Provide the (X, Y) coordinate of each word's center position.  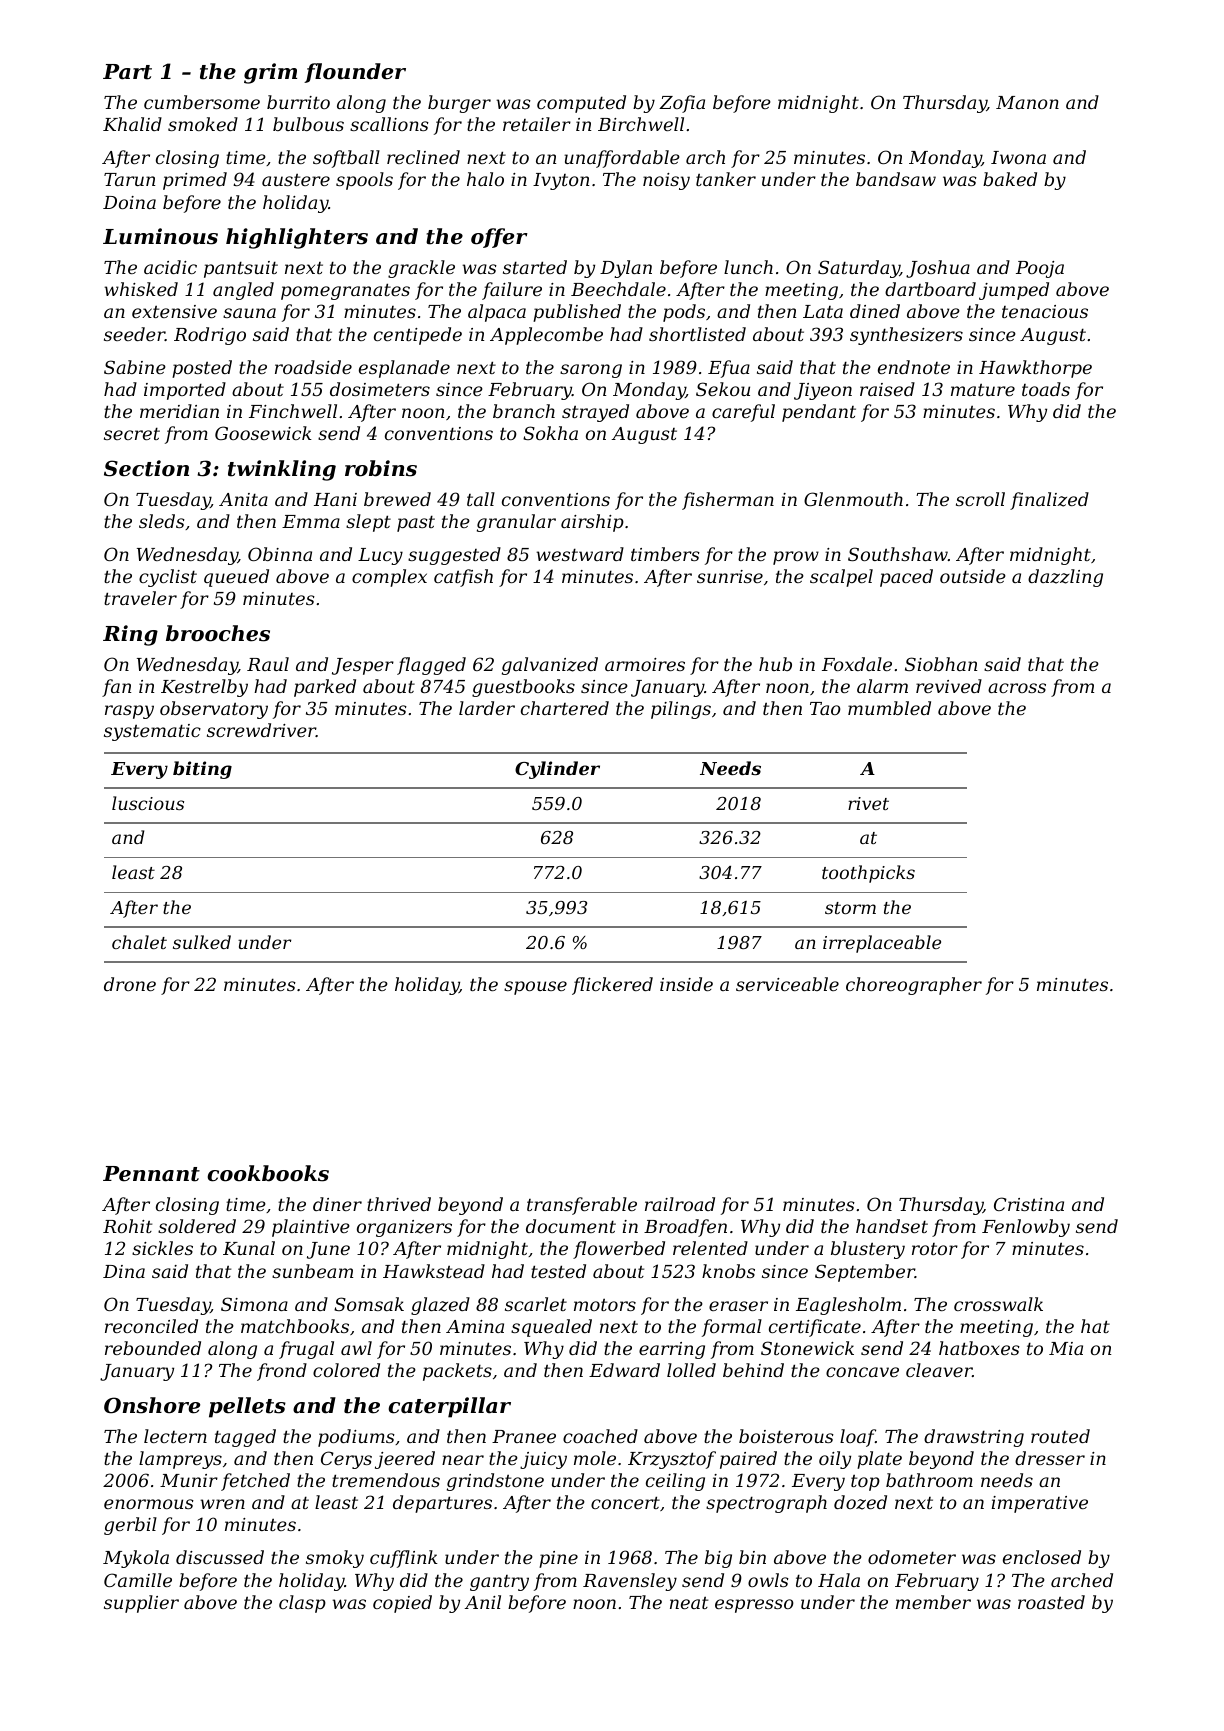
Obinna (280, 554)
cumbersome (202, 102)
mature (983, 390)
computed (581, 104)
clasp (302, 1604)
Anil (482, 1602)
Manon (1027, 102)
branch (524, 411)
